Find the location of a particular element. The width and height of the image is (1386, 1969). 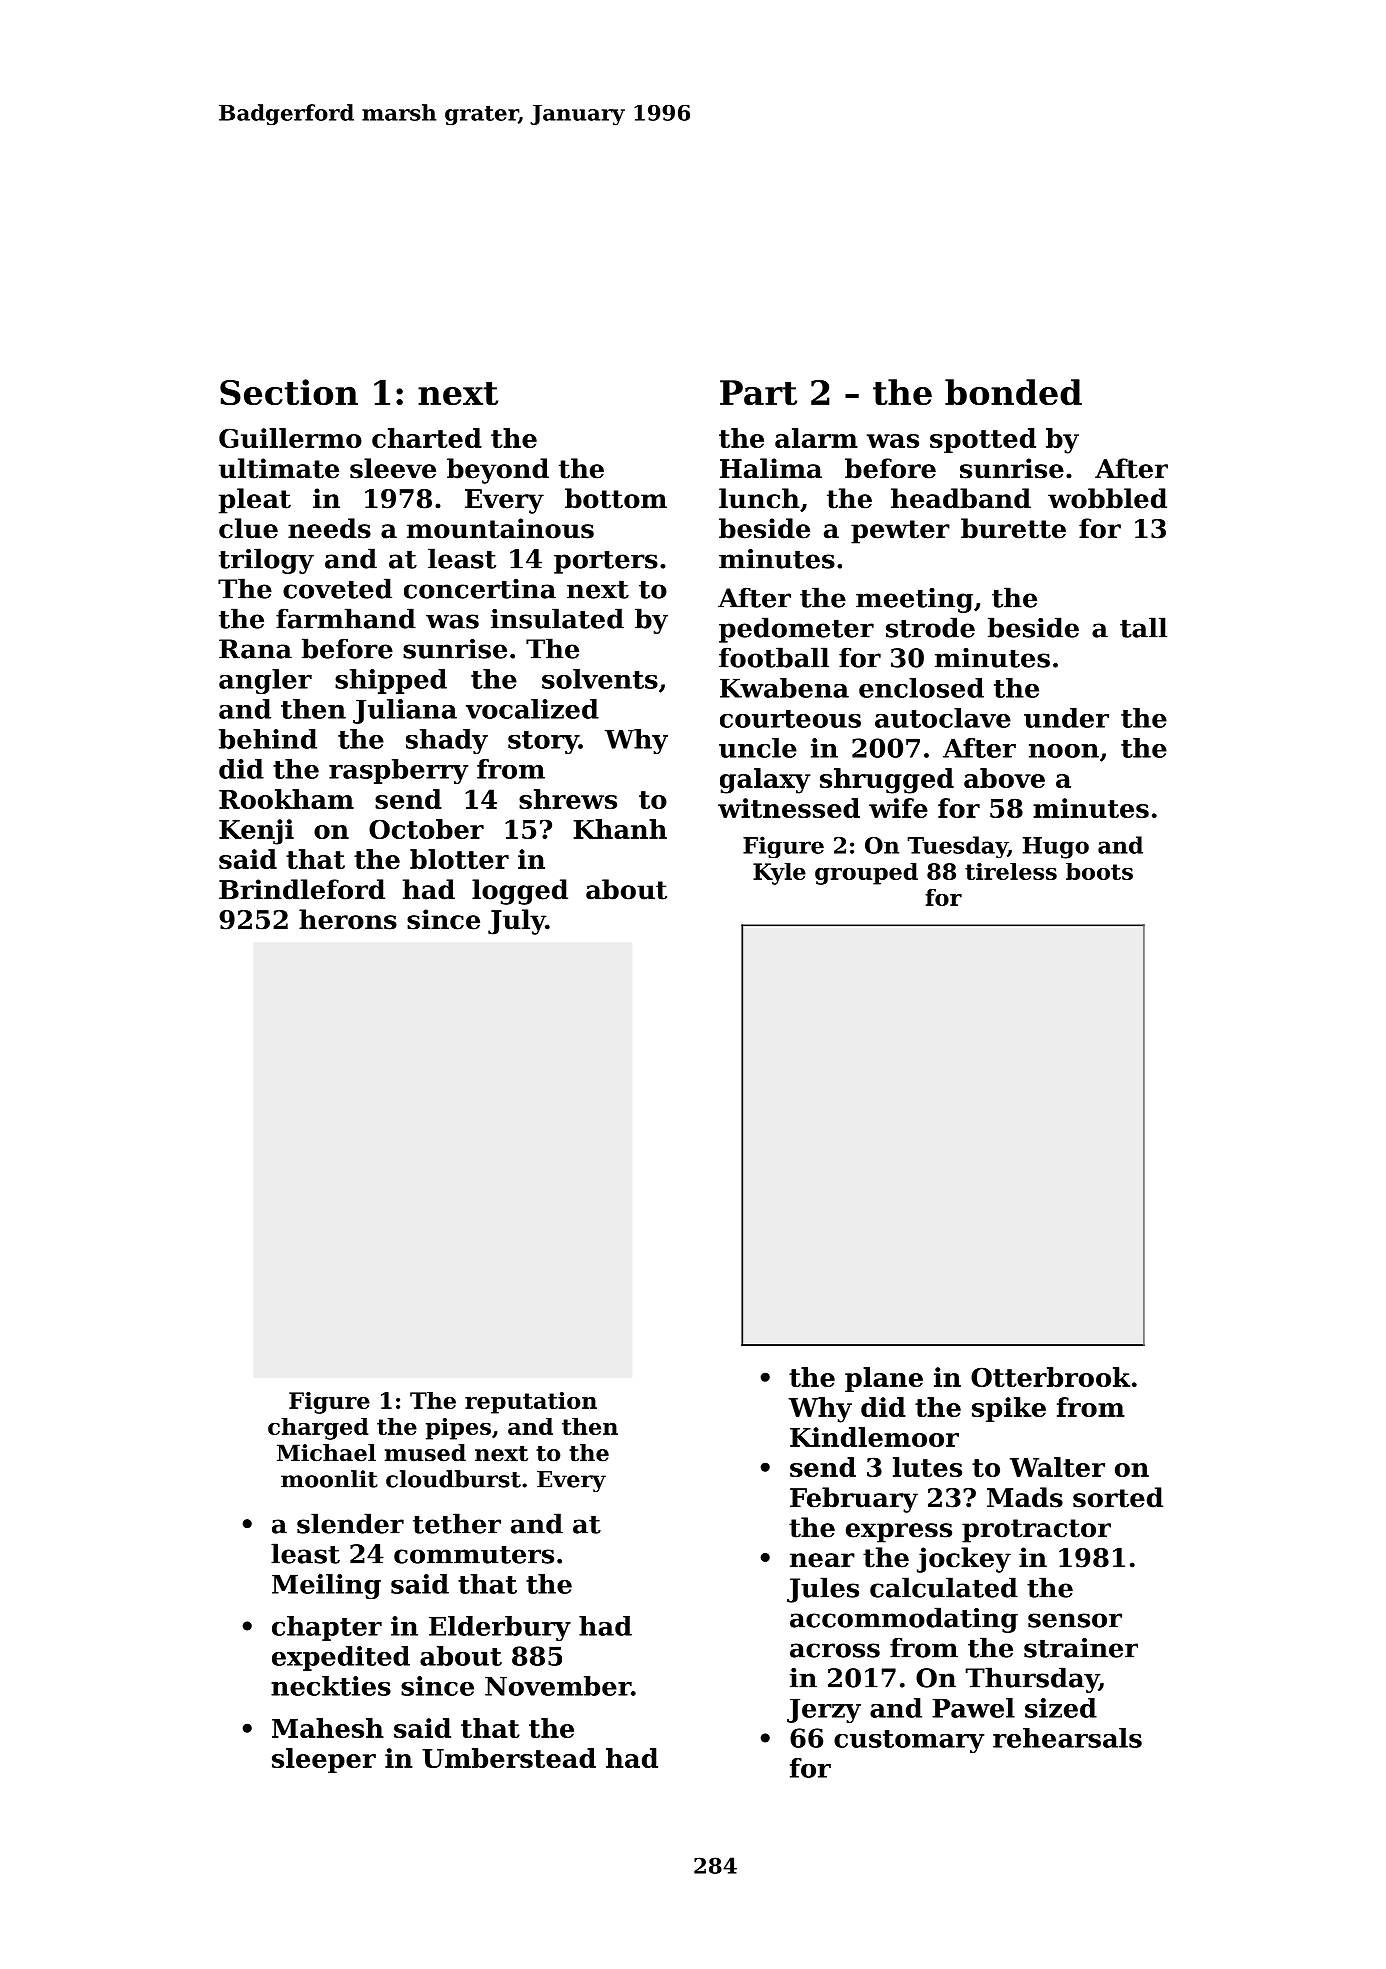

herons is located at coordinates (348, 919).
